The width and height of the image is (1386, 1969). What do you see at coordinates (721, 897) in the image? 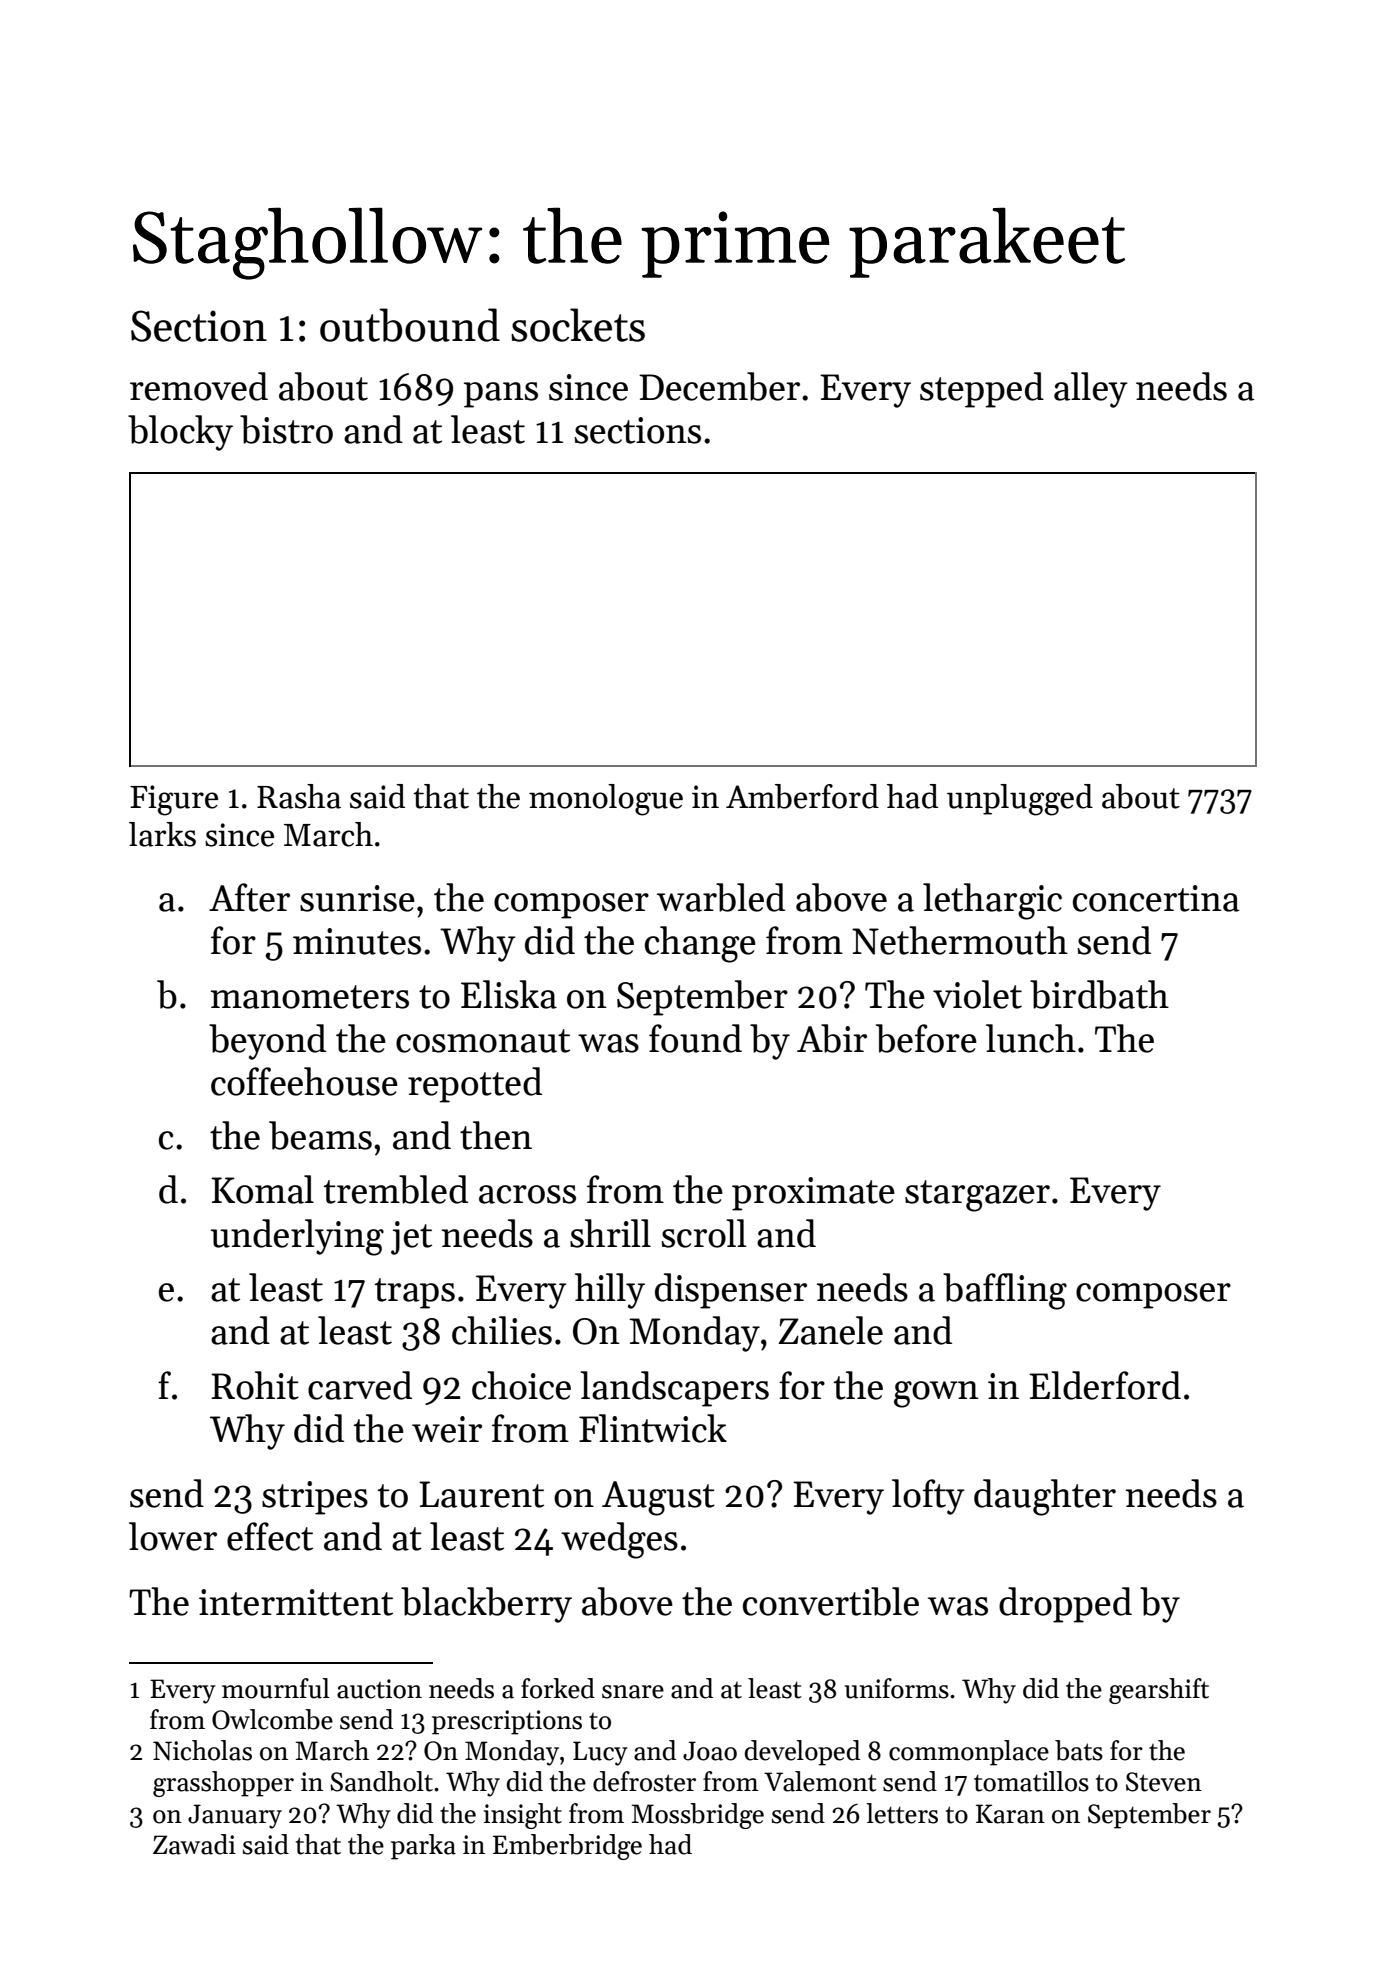
I see `warbled` at bounding box center [721, 897].
